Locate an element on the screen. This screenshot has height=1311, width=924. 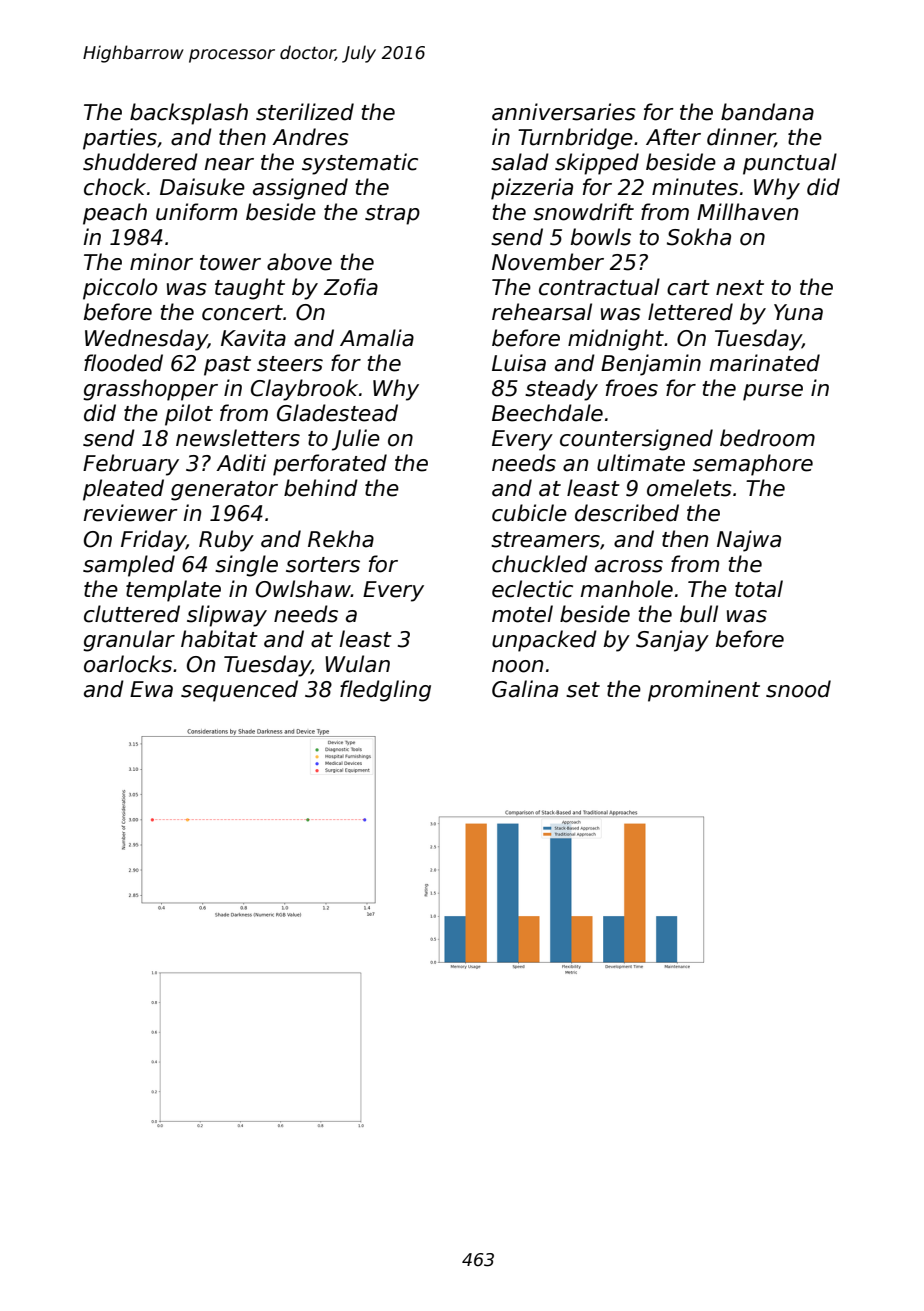
Ewa is located at coordinates (151, 689).
